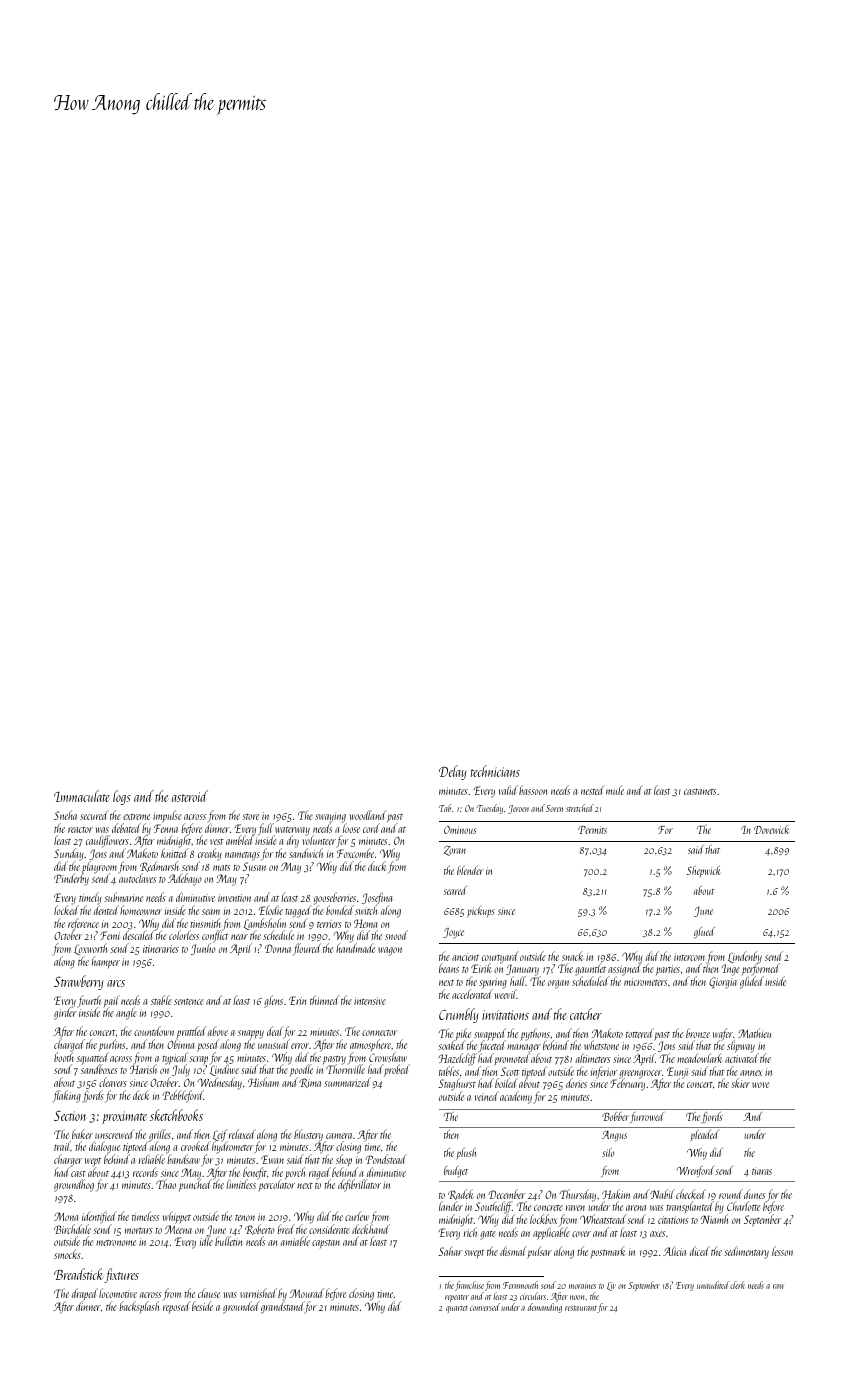 This screenshot has width=849, height=1400. I want to click on sandboxes, so click(99, 1069).
